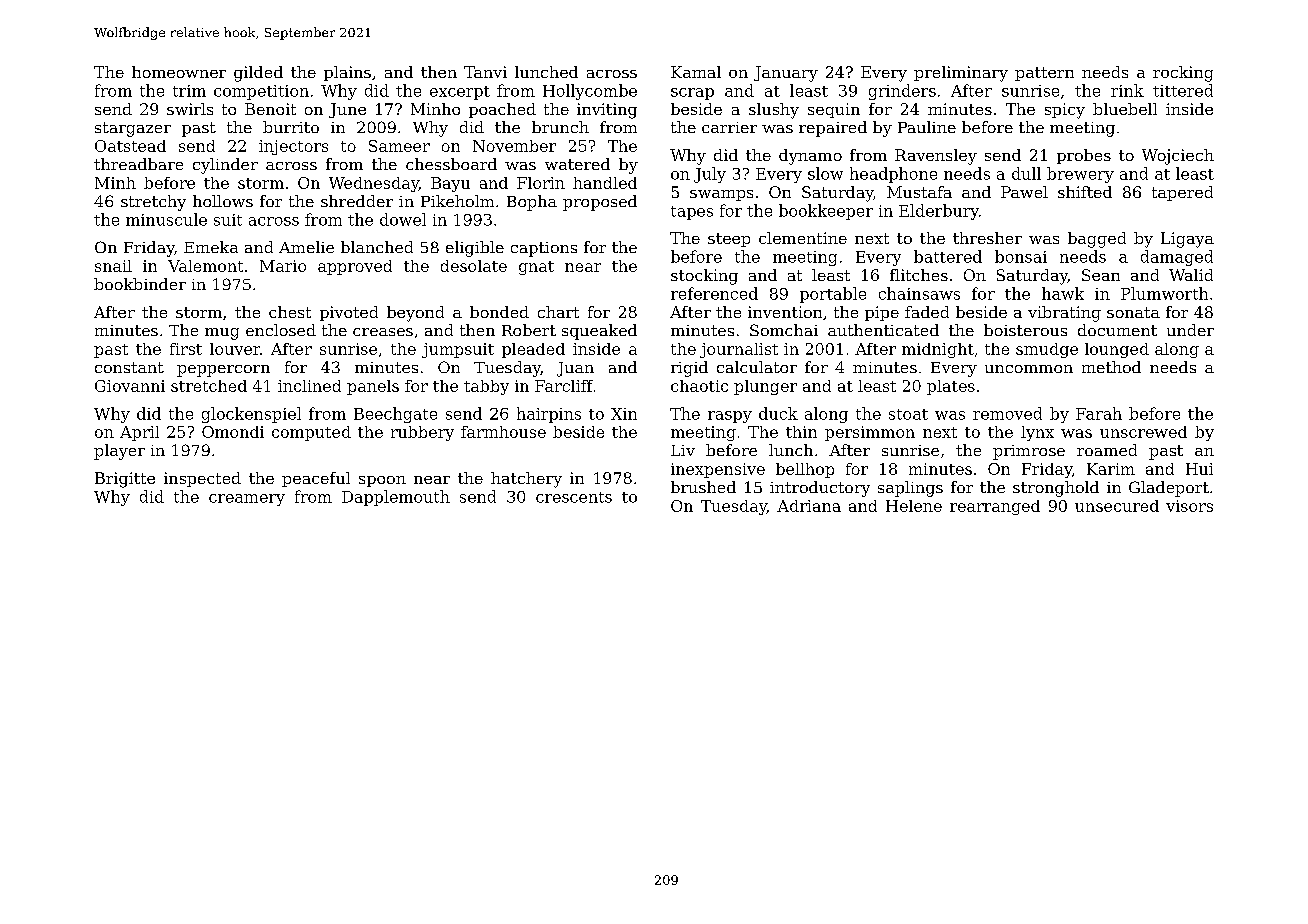 This screenshot has height=924, width=1308. I want to click on plains, so click(347, 73).
